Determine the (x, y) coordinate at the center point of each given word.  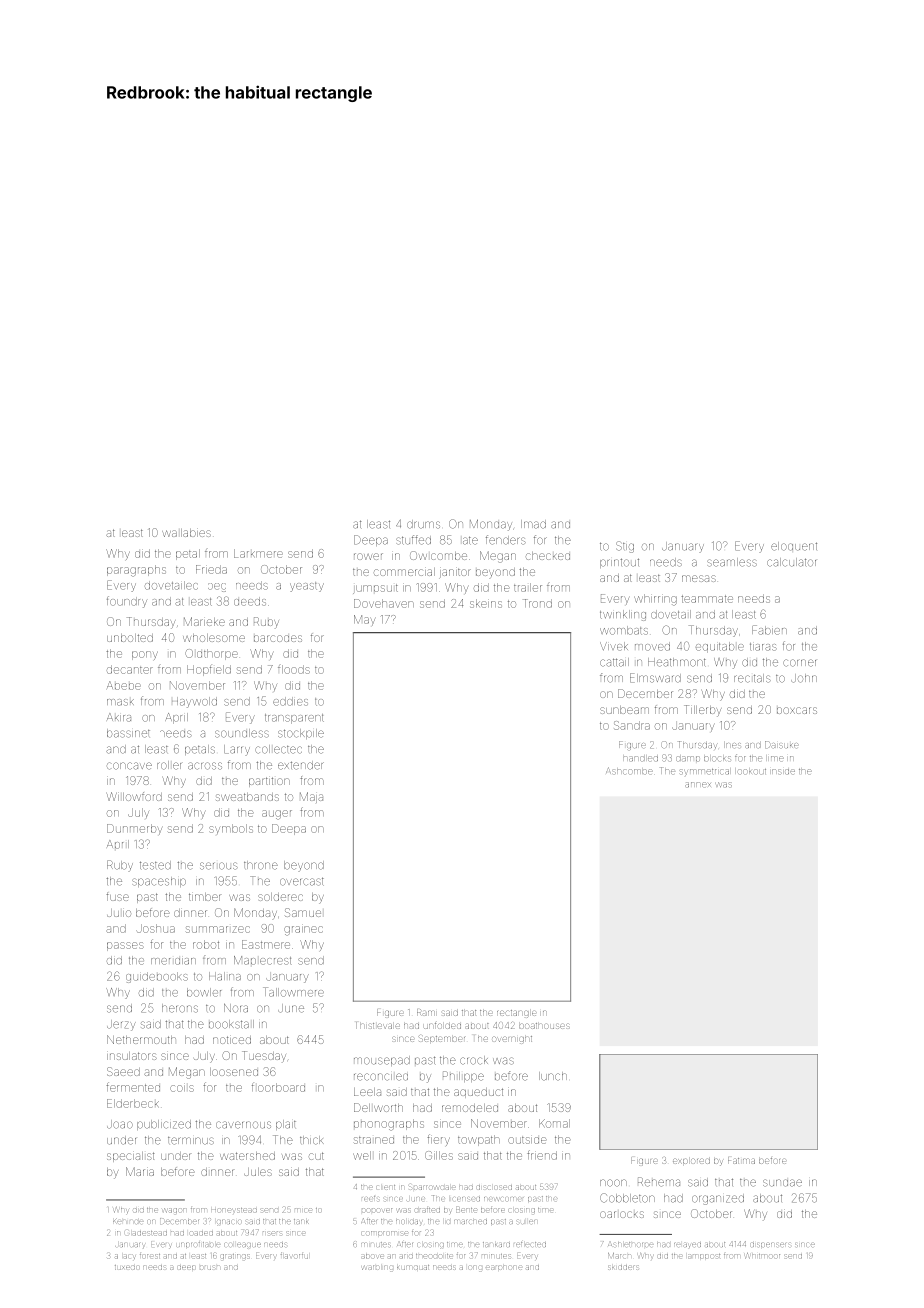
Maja (311, 797)
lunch (553, 1076)
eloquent (794, 546)
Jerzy (121, 1025)
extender (301, 765)
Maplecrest (262, 960)
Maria (140, 1171)
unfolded (442, 1026)
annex (698, 784)
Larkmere (258, 553)
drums (423, 524)
